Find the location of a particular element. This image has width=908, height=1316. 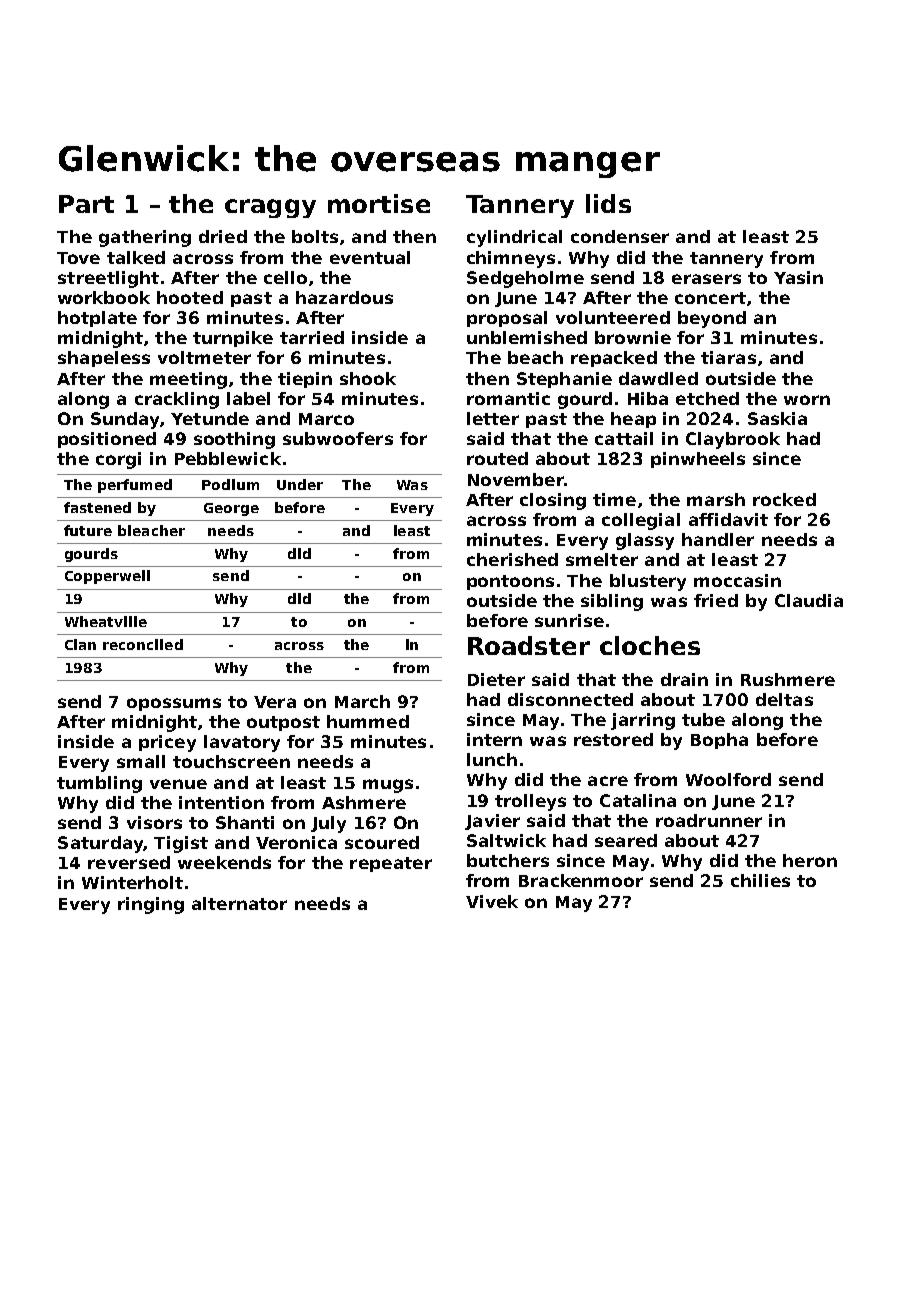

March is located at coordinates (362, 701).
